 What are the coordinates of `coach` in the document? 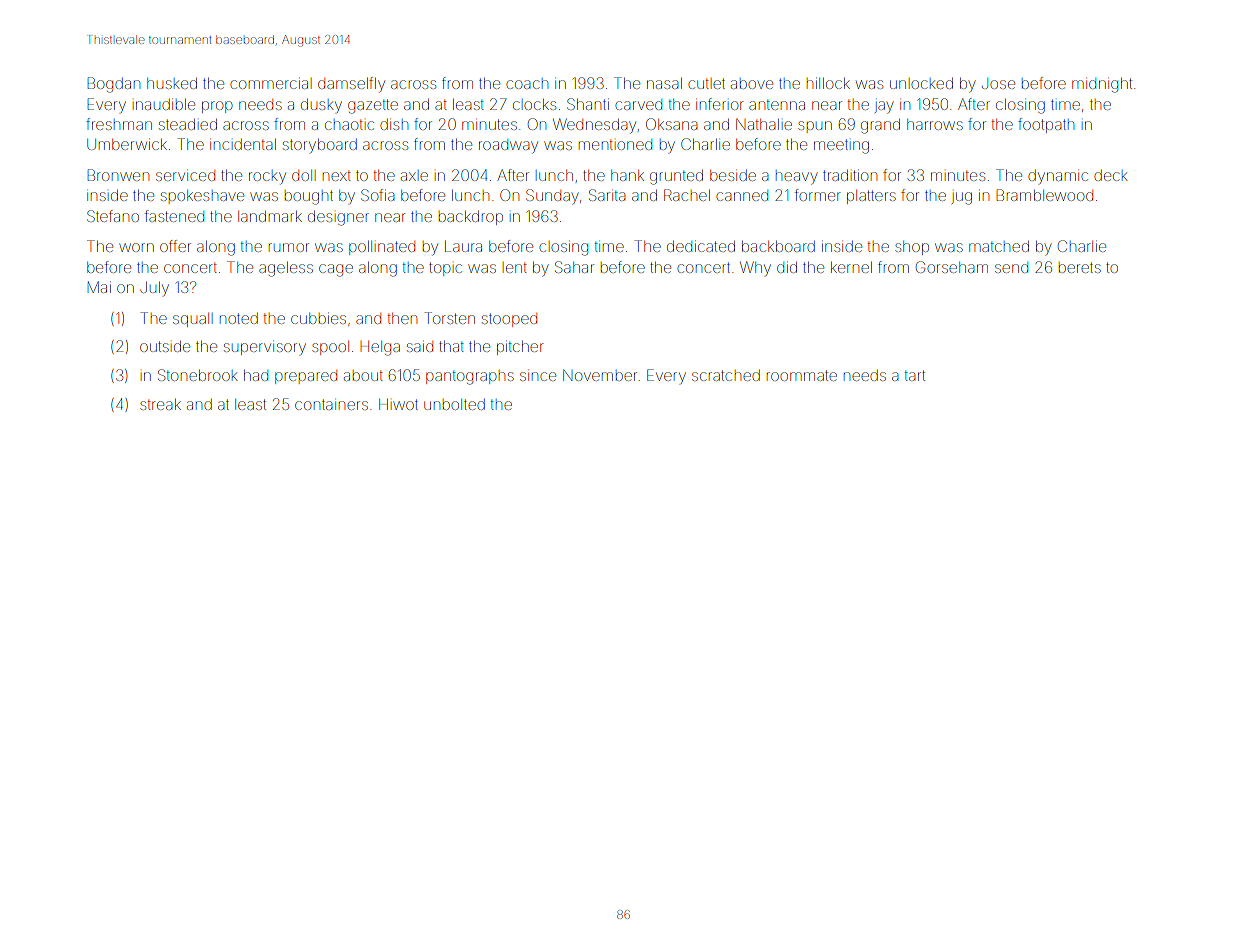 It's located at (527, 84).
